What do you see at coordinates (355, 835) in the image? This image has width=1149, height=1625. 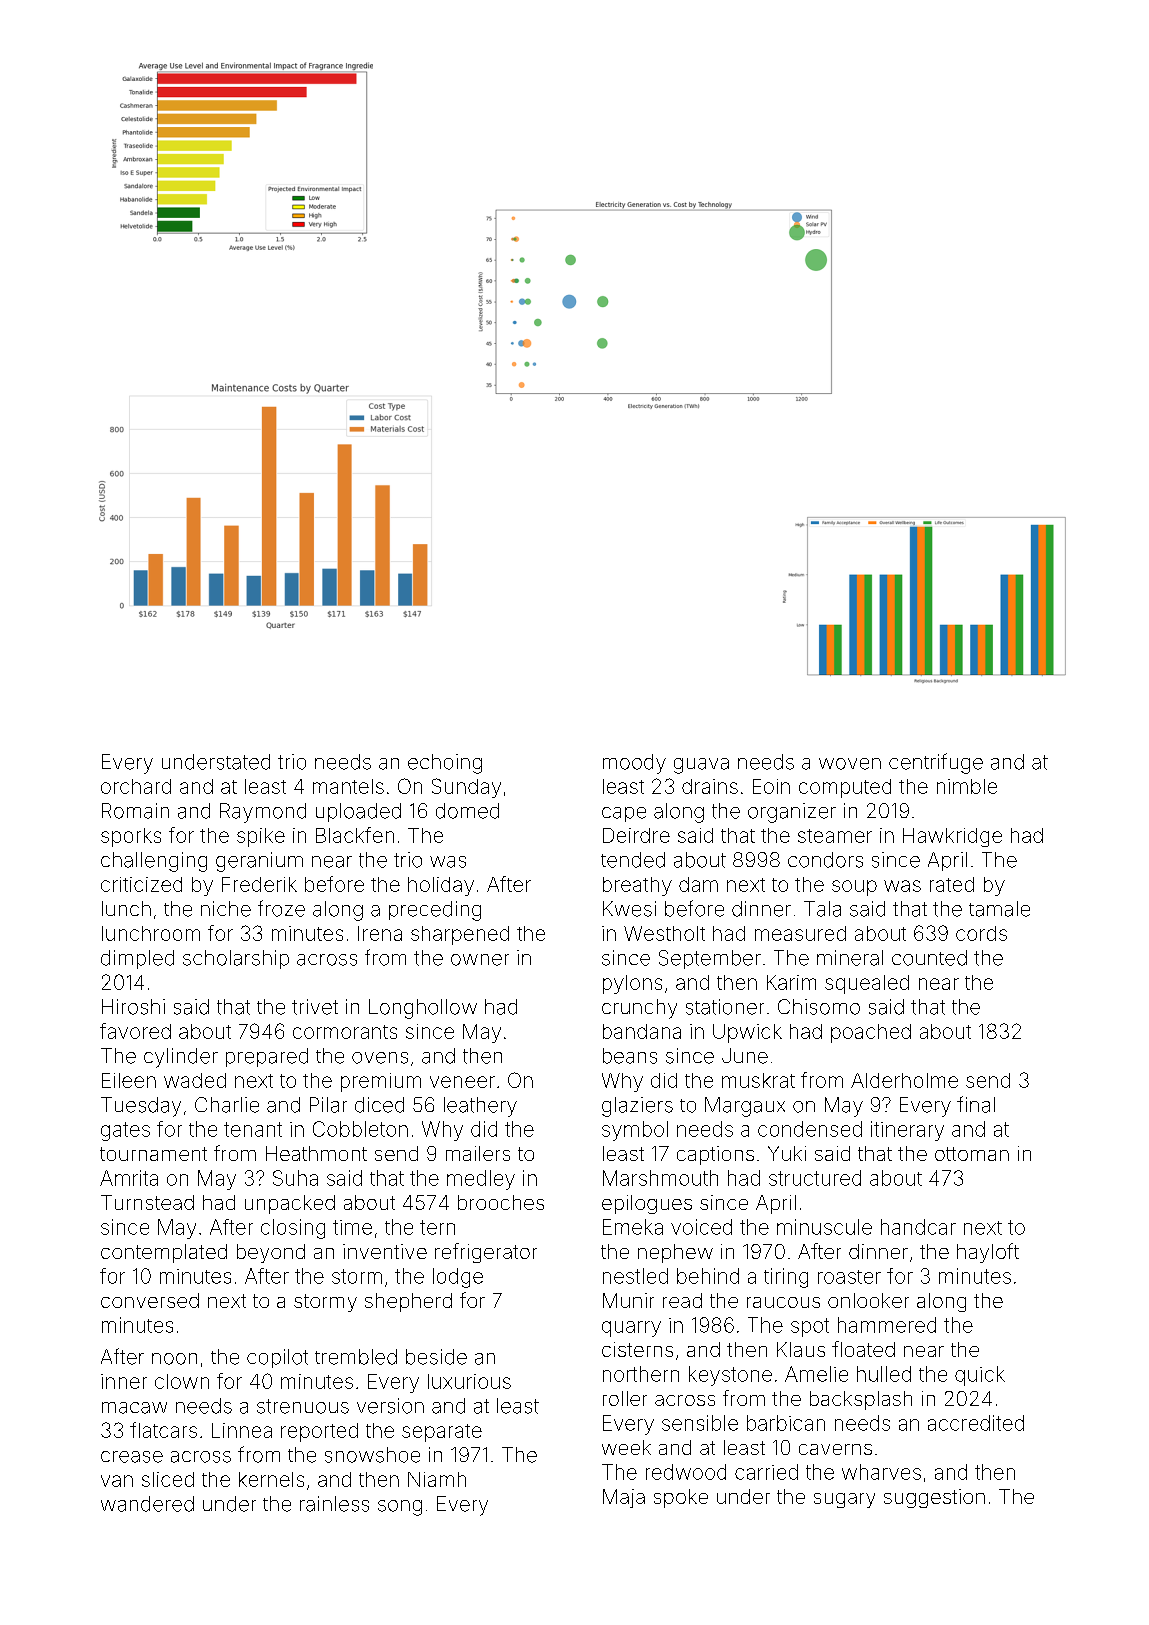 I see `Blackfen` at bounding box center [355, 835].
